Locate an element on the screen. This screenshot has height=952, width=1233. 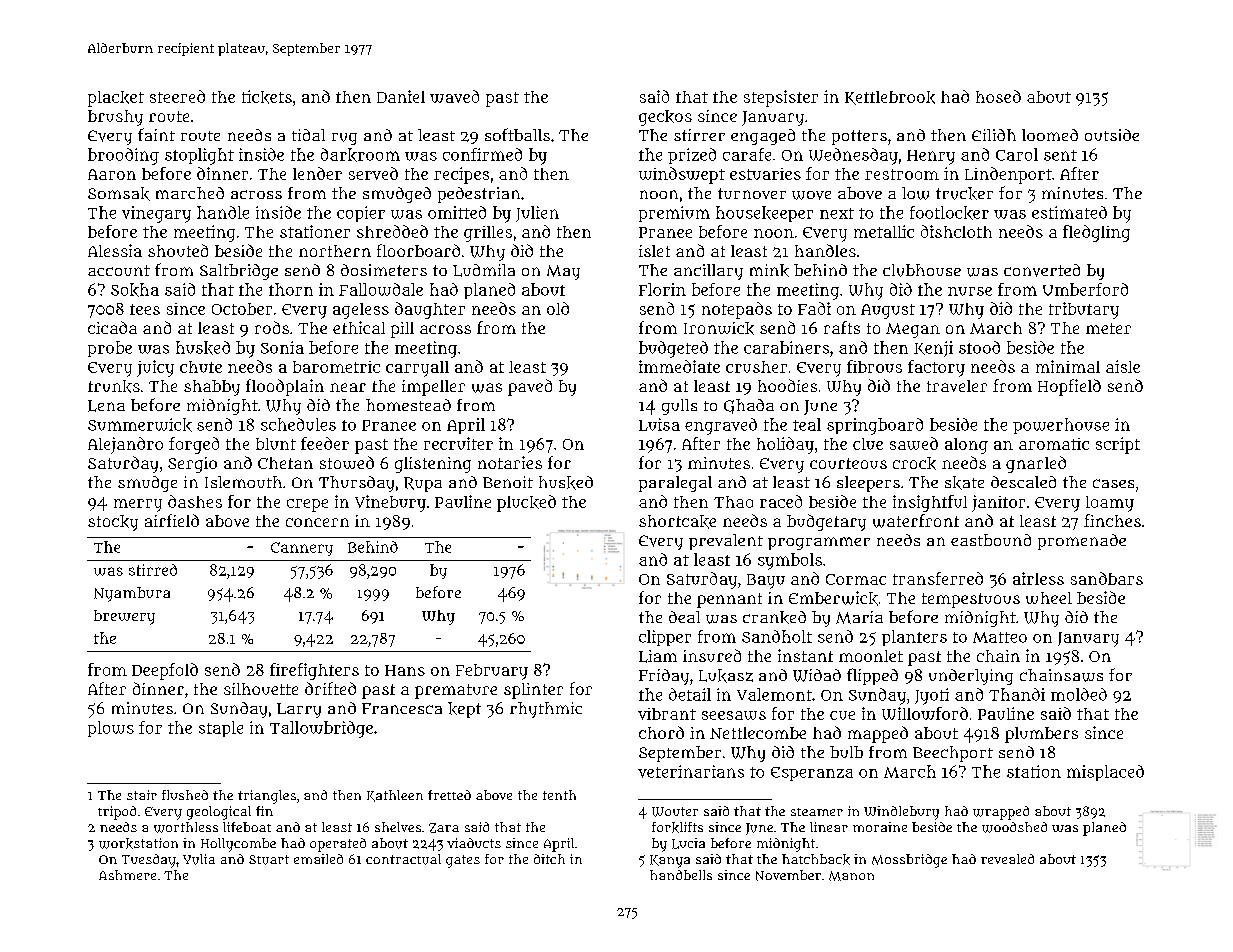
pill is located at coordinates (402, 330).
